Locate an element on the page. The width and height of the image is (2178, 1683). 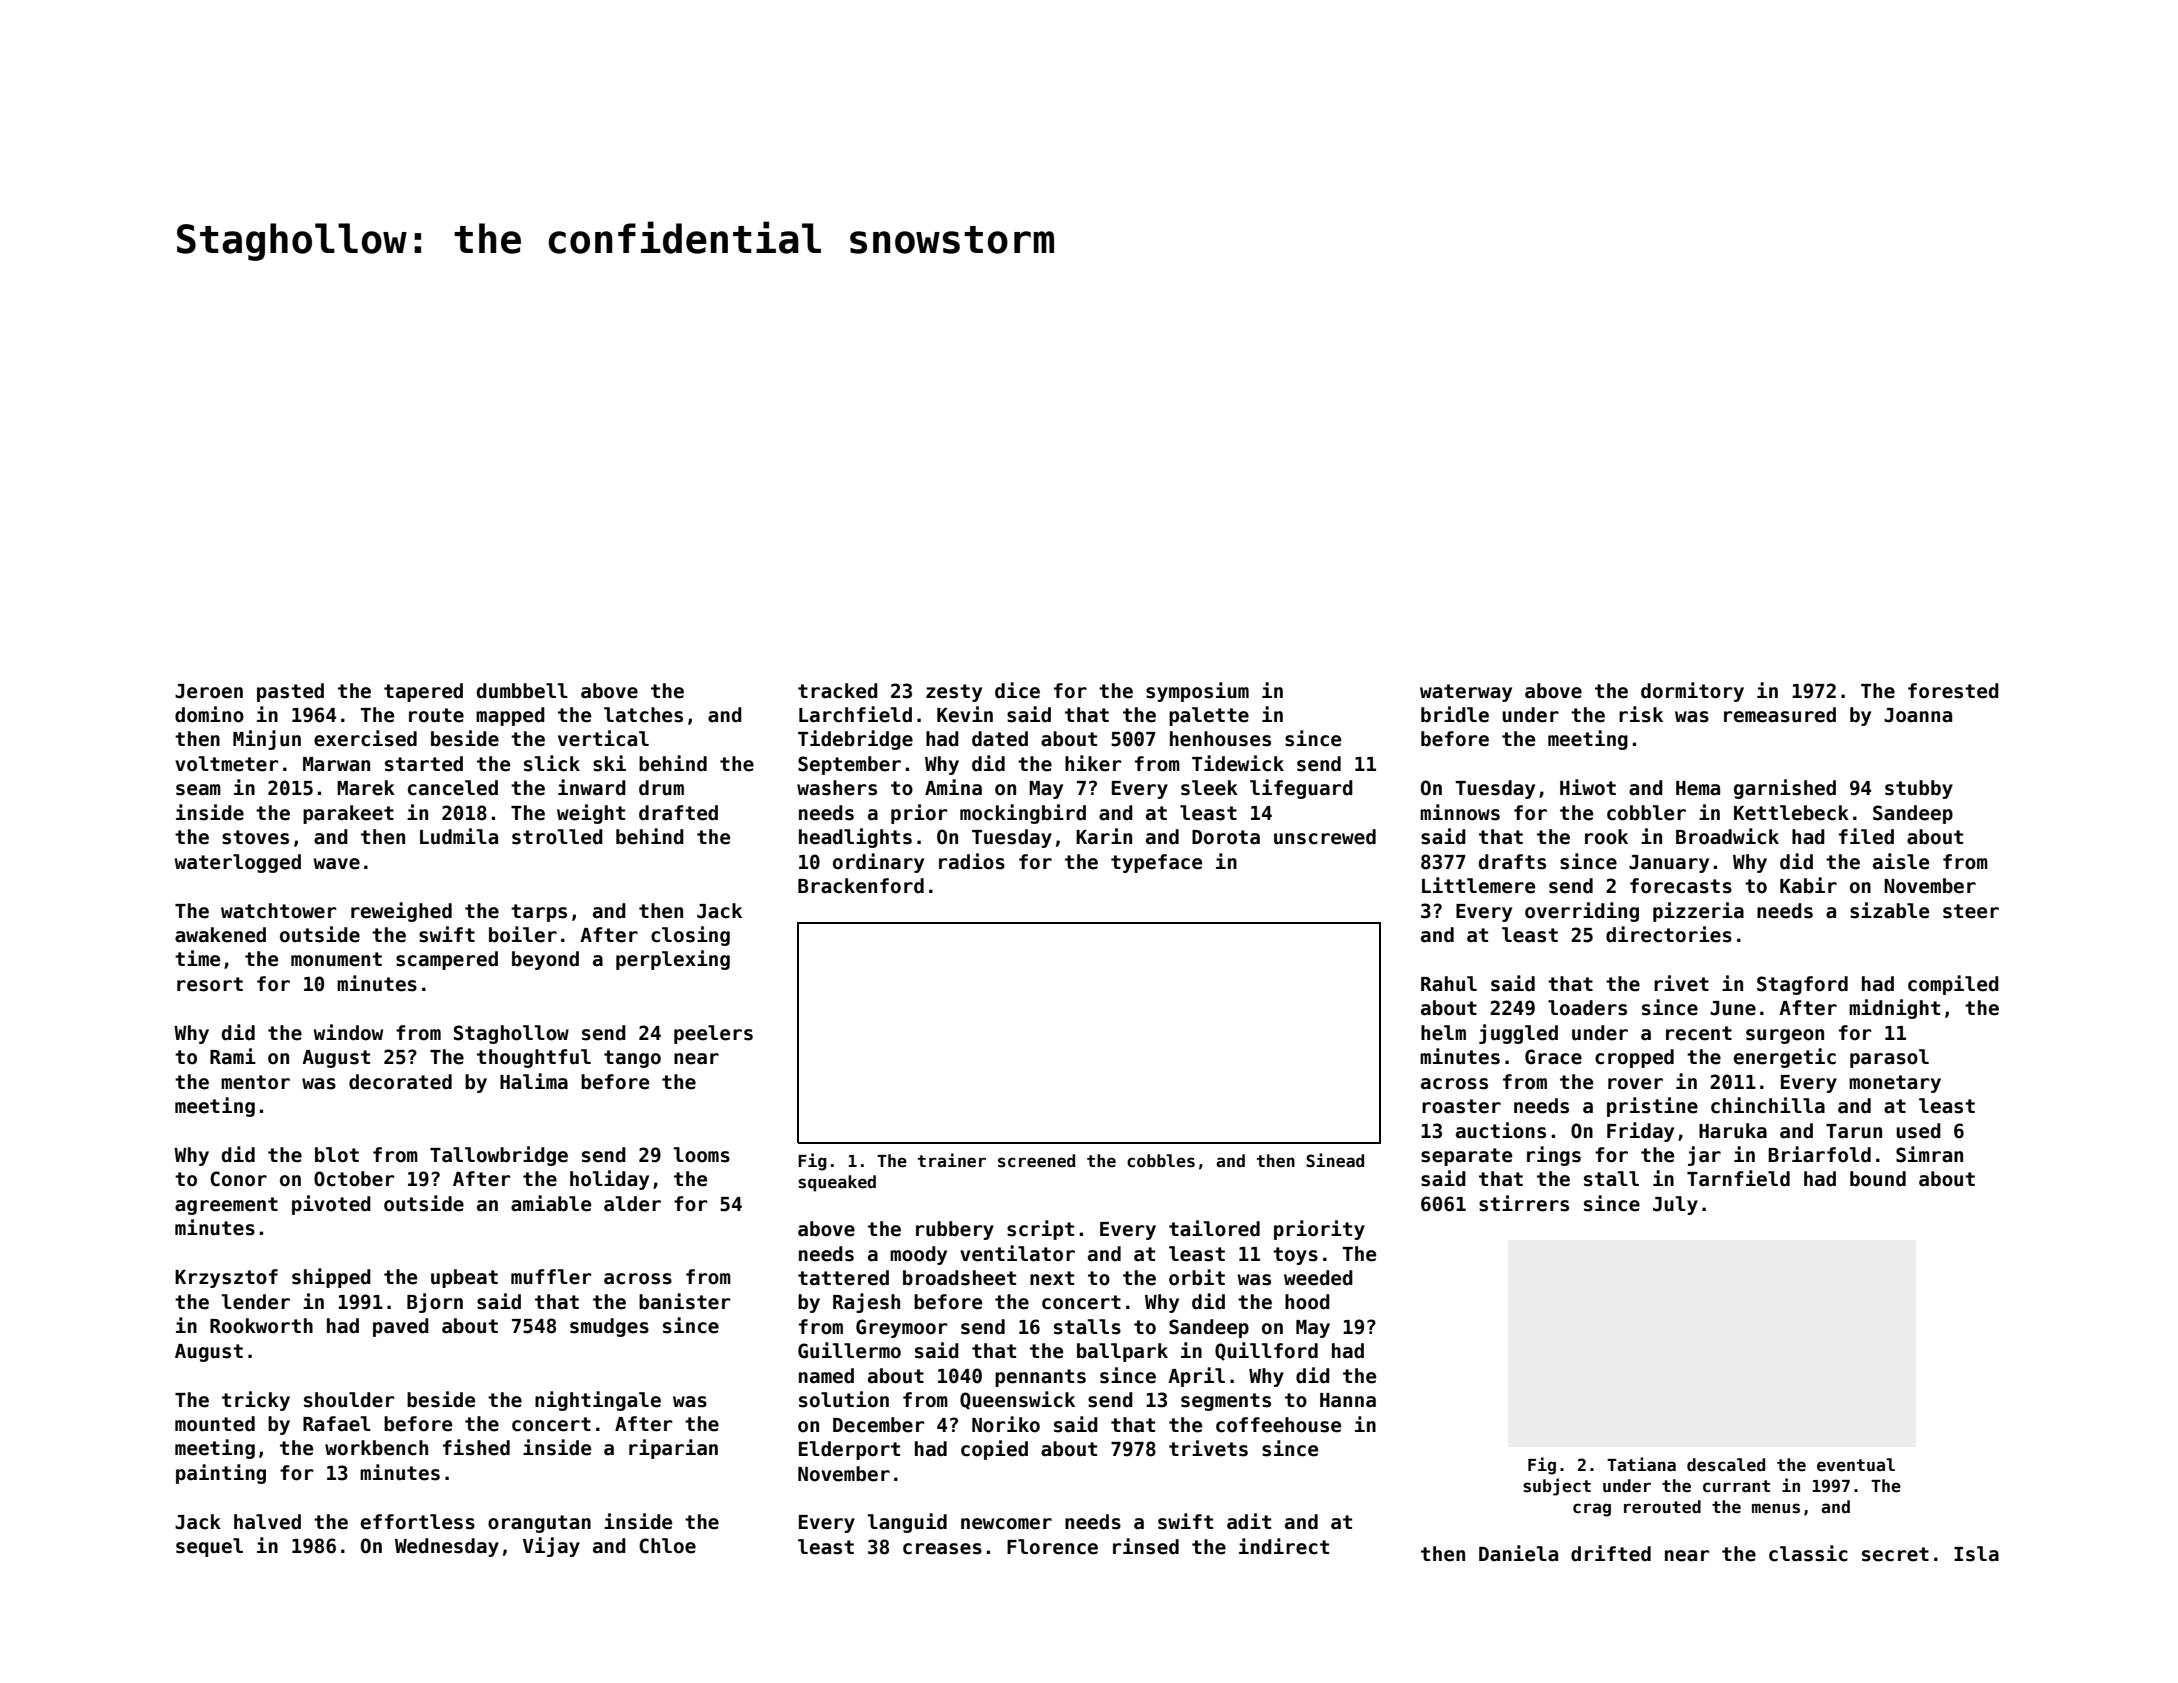
shipped is located at coordinates (331, 1278).
